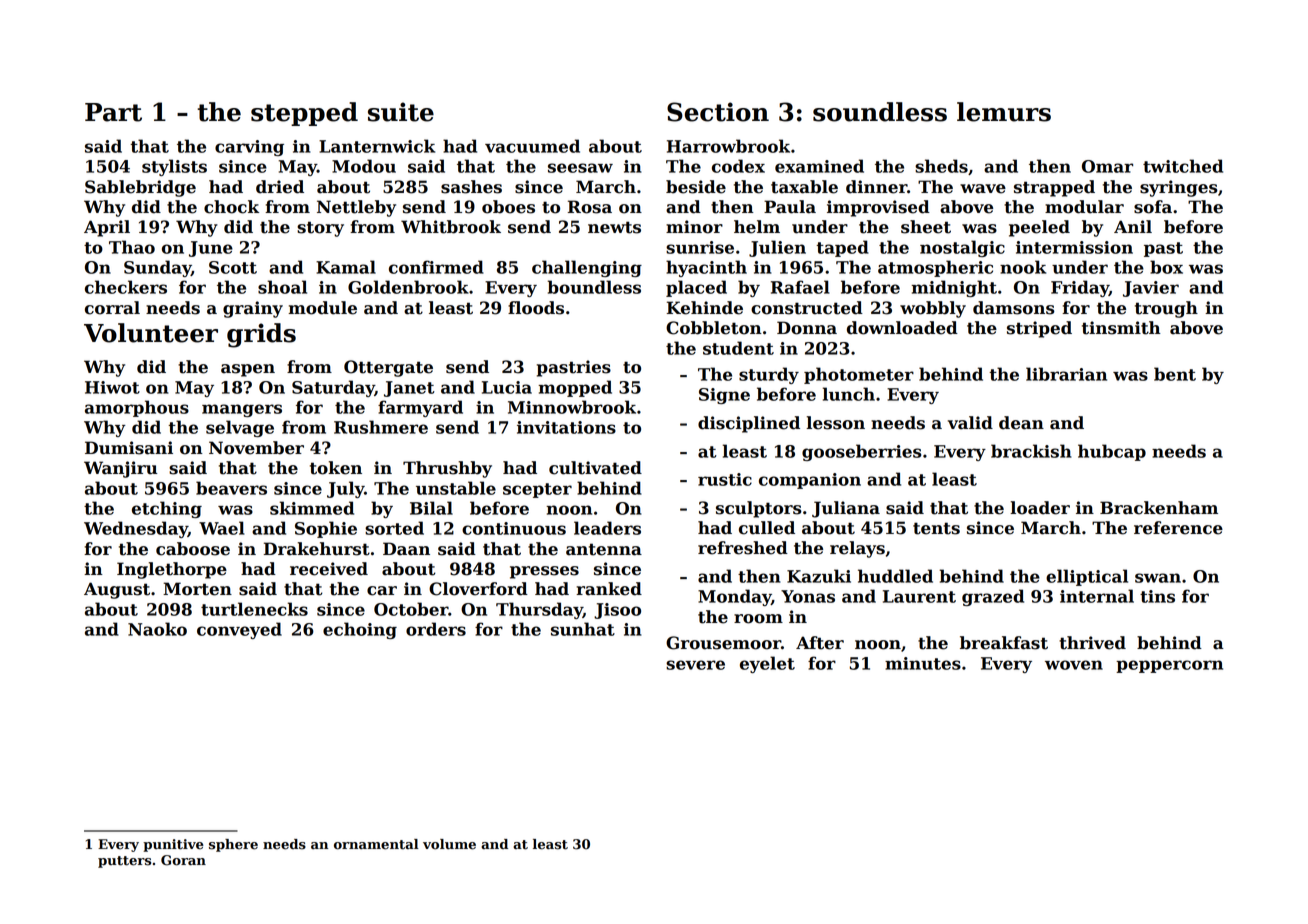 The width and height of the document is (1308, 924). I want to click on lemurs, so click(1004, 112).
